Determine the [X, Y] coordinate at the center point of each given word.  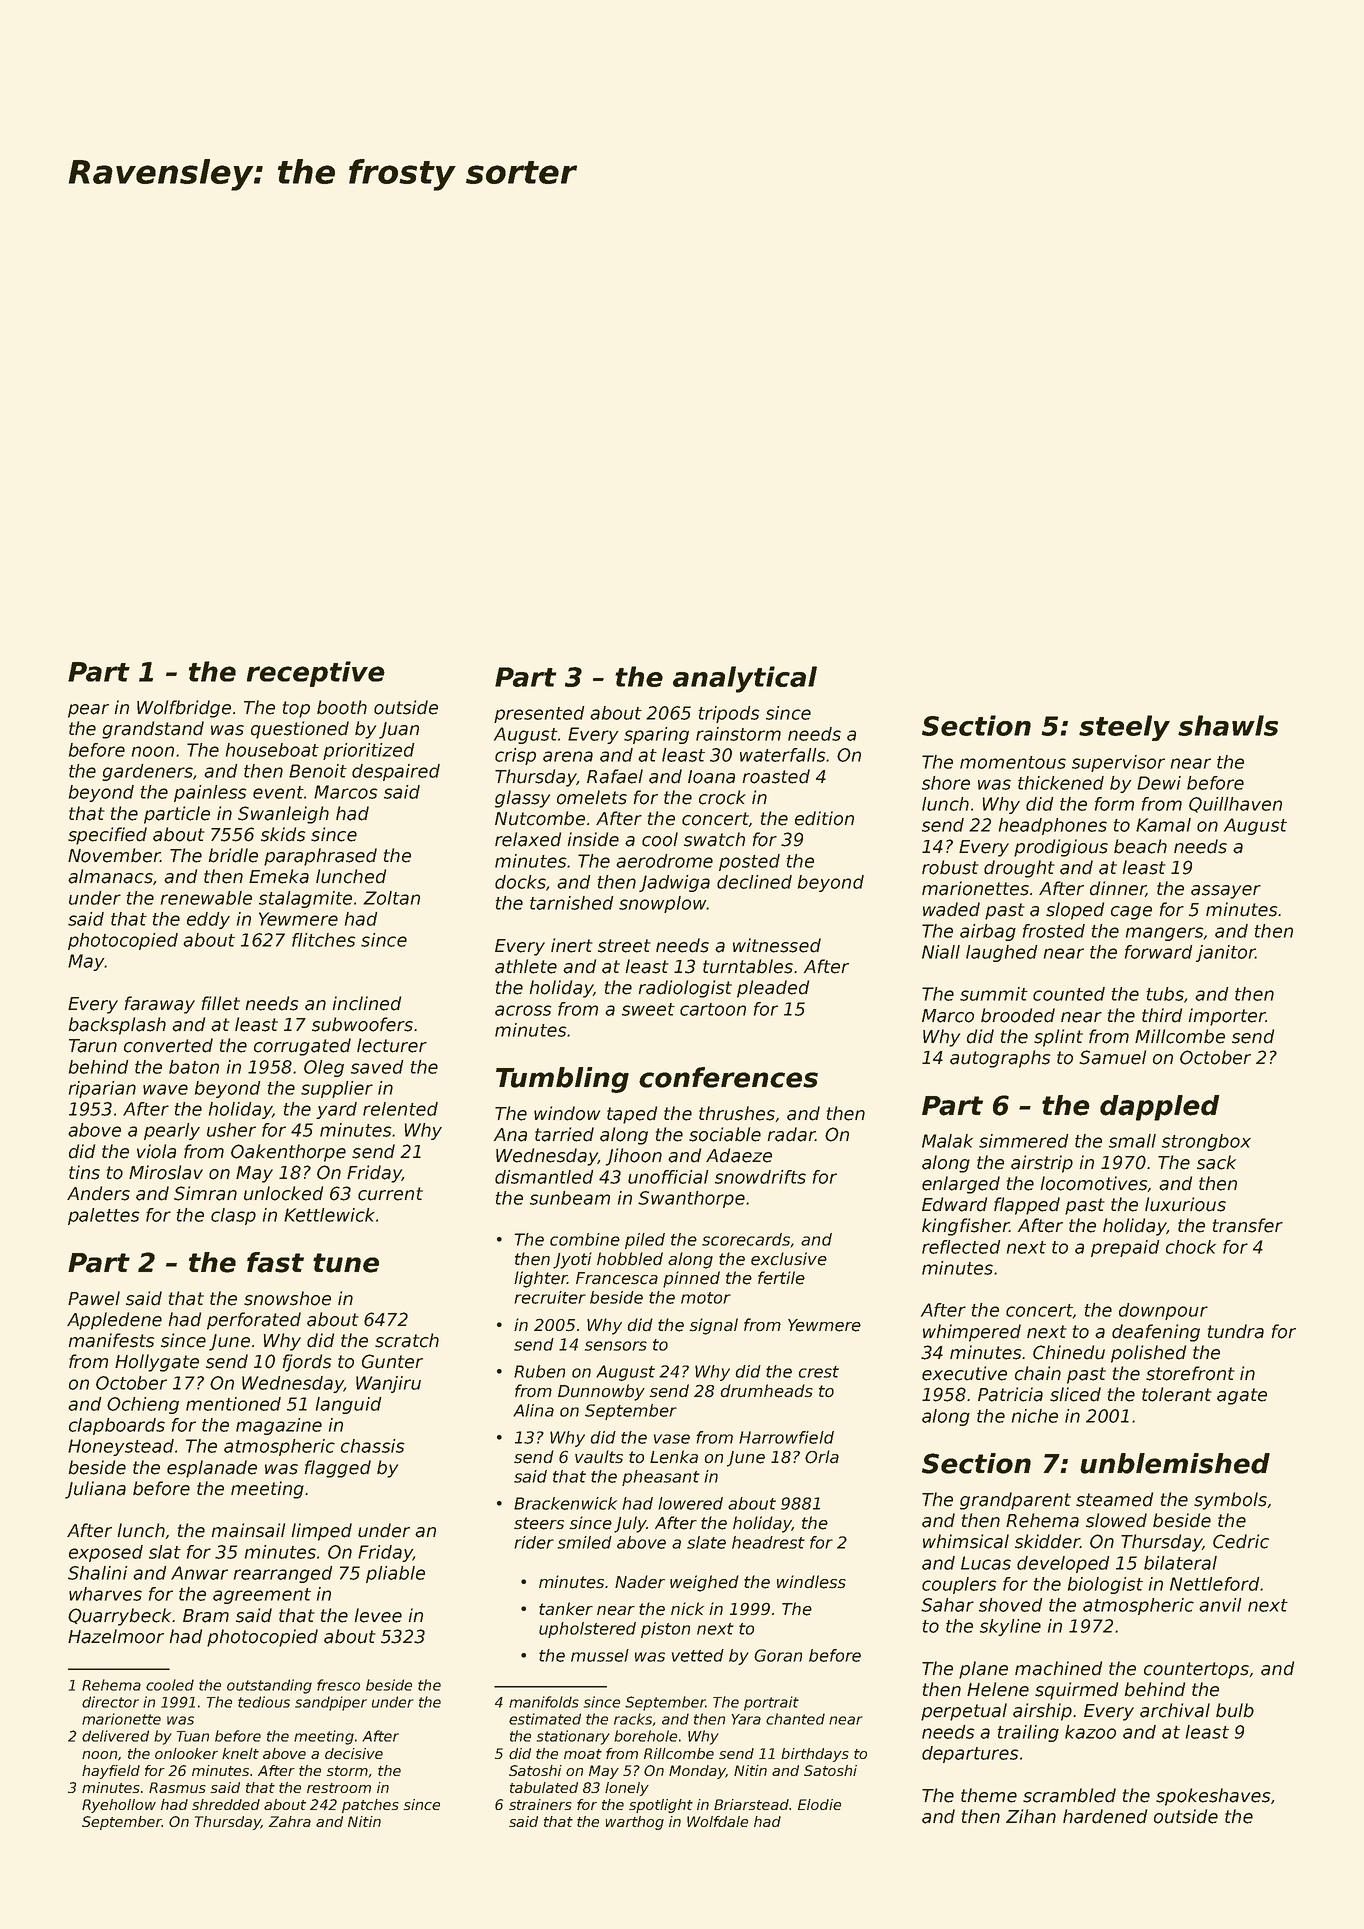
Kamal [1163, 825]
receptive [316, 674]
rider [534, 1542]
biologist [1105, 1585]
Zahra [289, 1821]
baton [194, 1067]
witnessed [777, 945]
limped [322, 1532]
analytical [745, 679]
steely [1124, 728]
